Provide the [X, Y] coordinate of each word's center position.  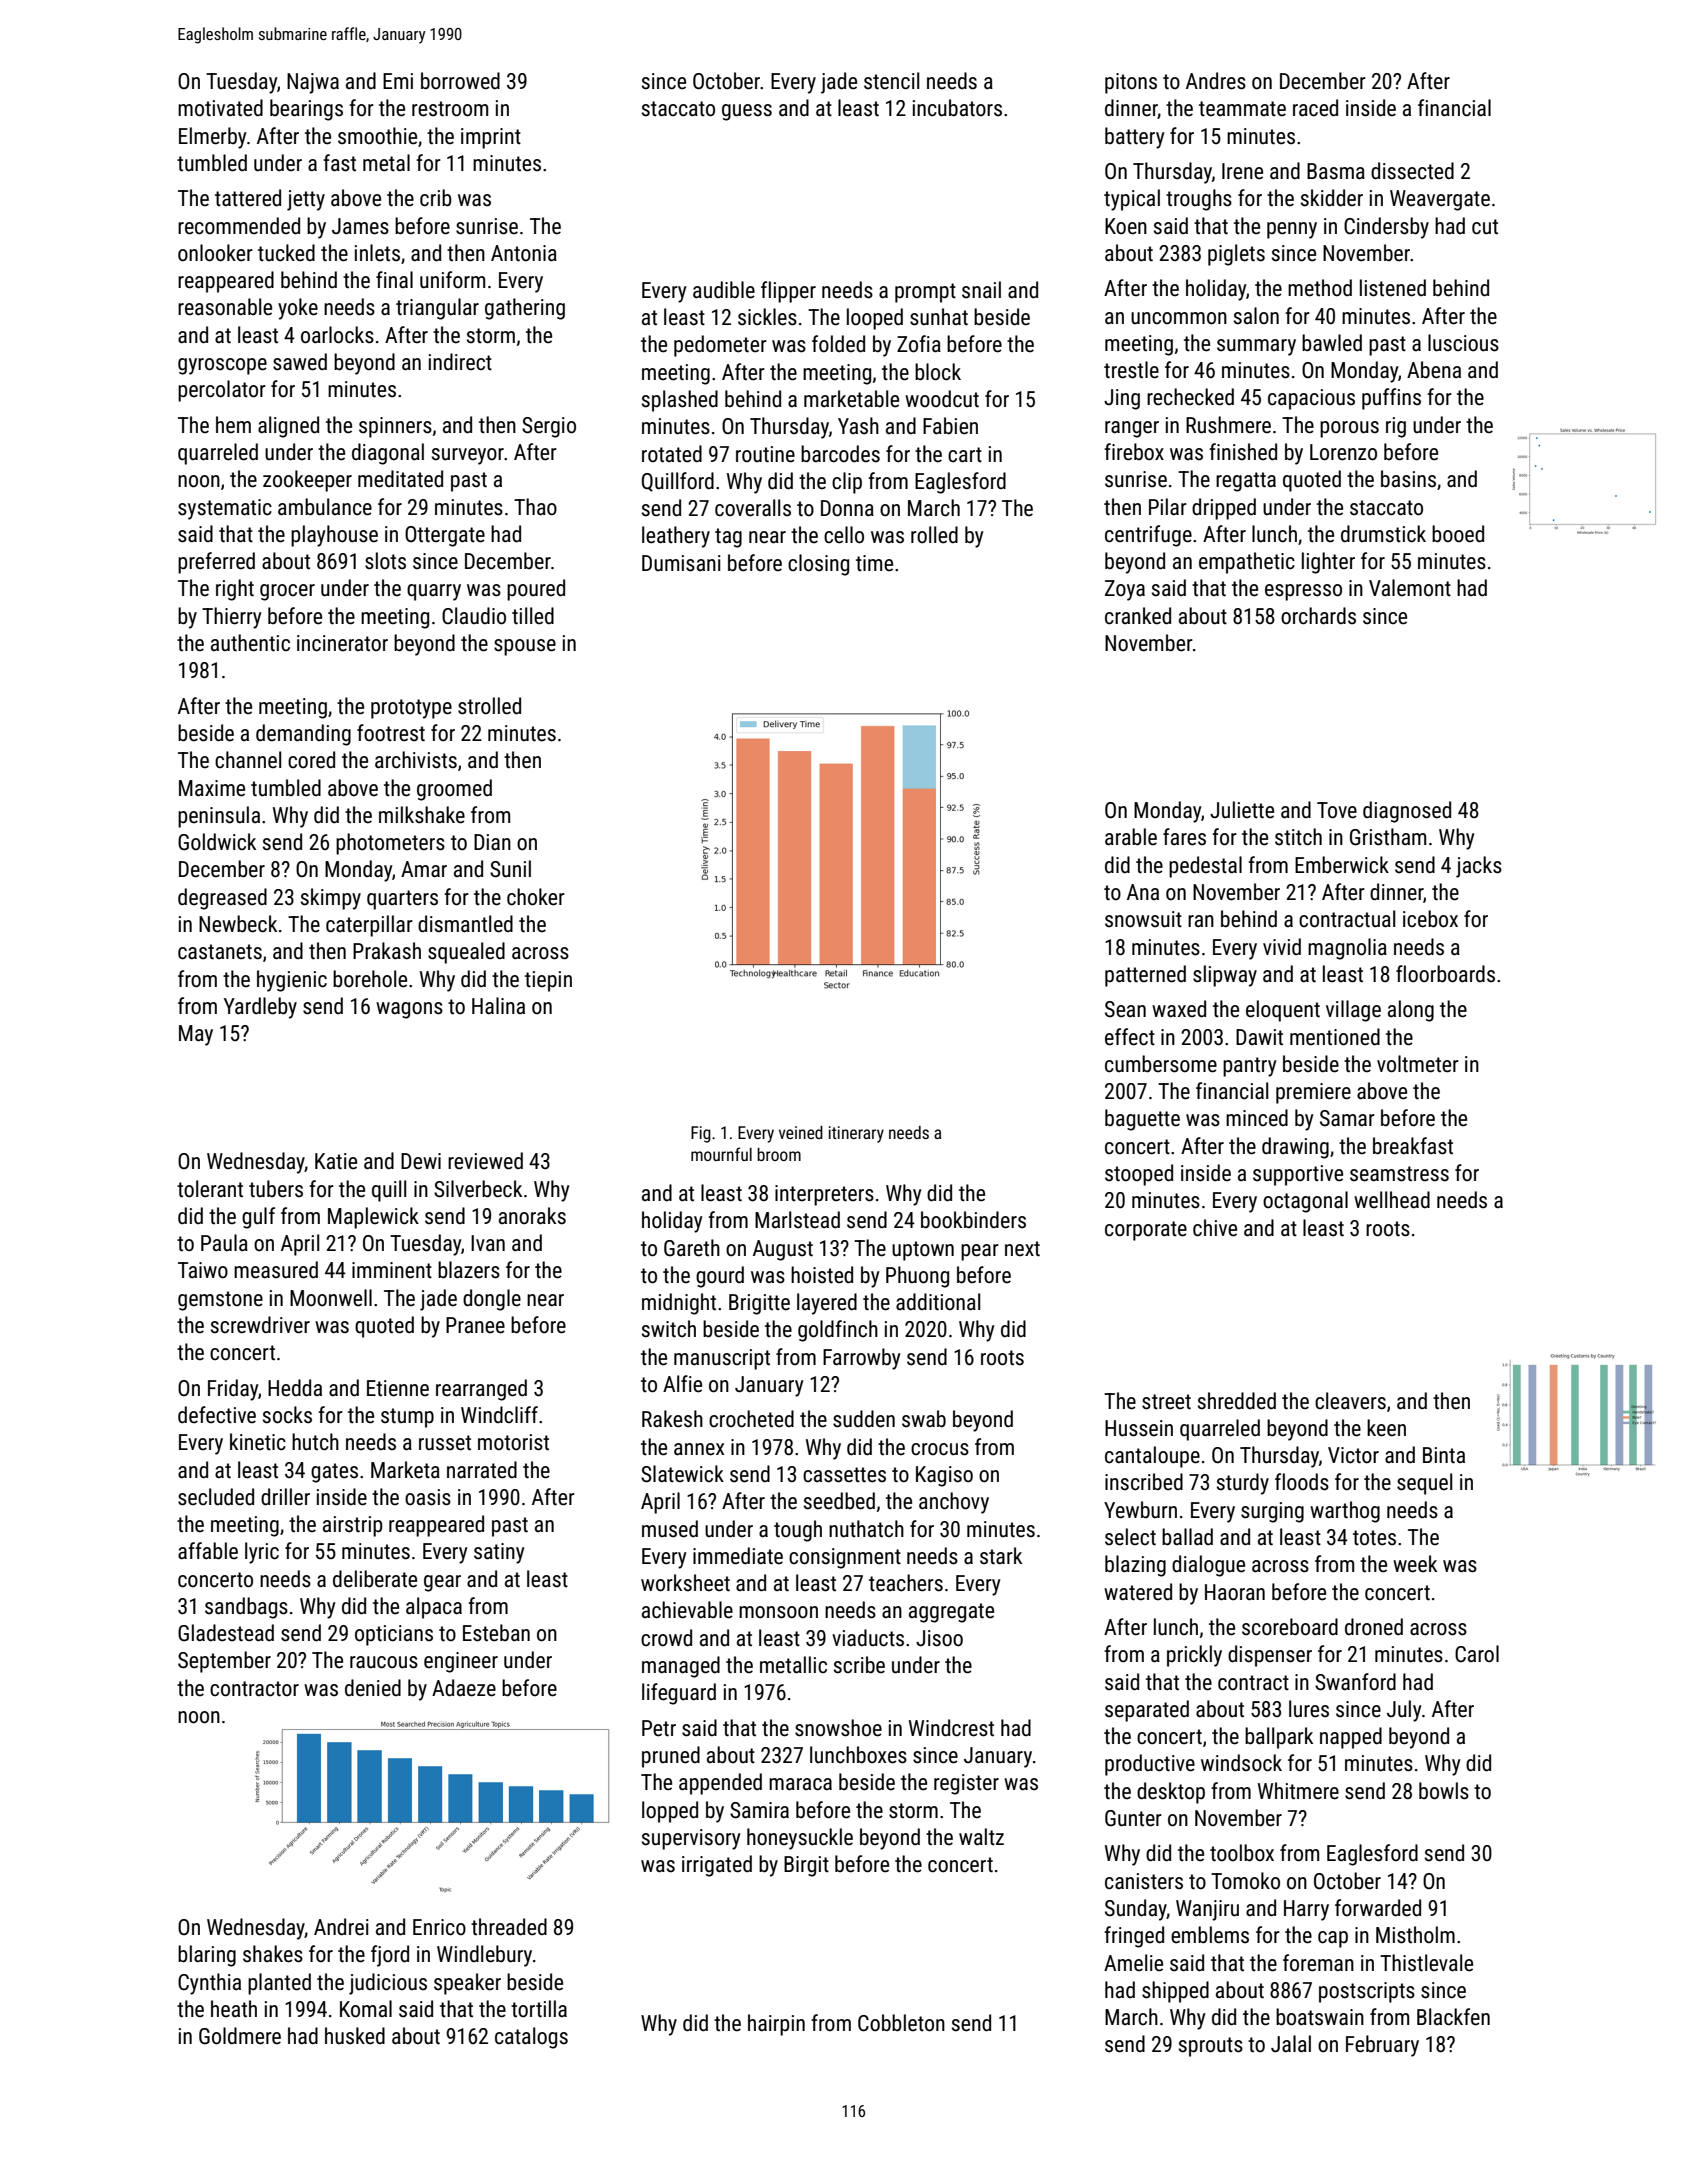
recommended [239, 226]
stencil [891, 81]
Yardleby [260, 1008]
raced [1315, 108]
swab [924, 1419]
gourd [720, 1277]
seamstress [1399, 1174]
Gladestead [226, 1633]
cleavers [1350, 1401]
